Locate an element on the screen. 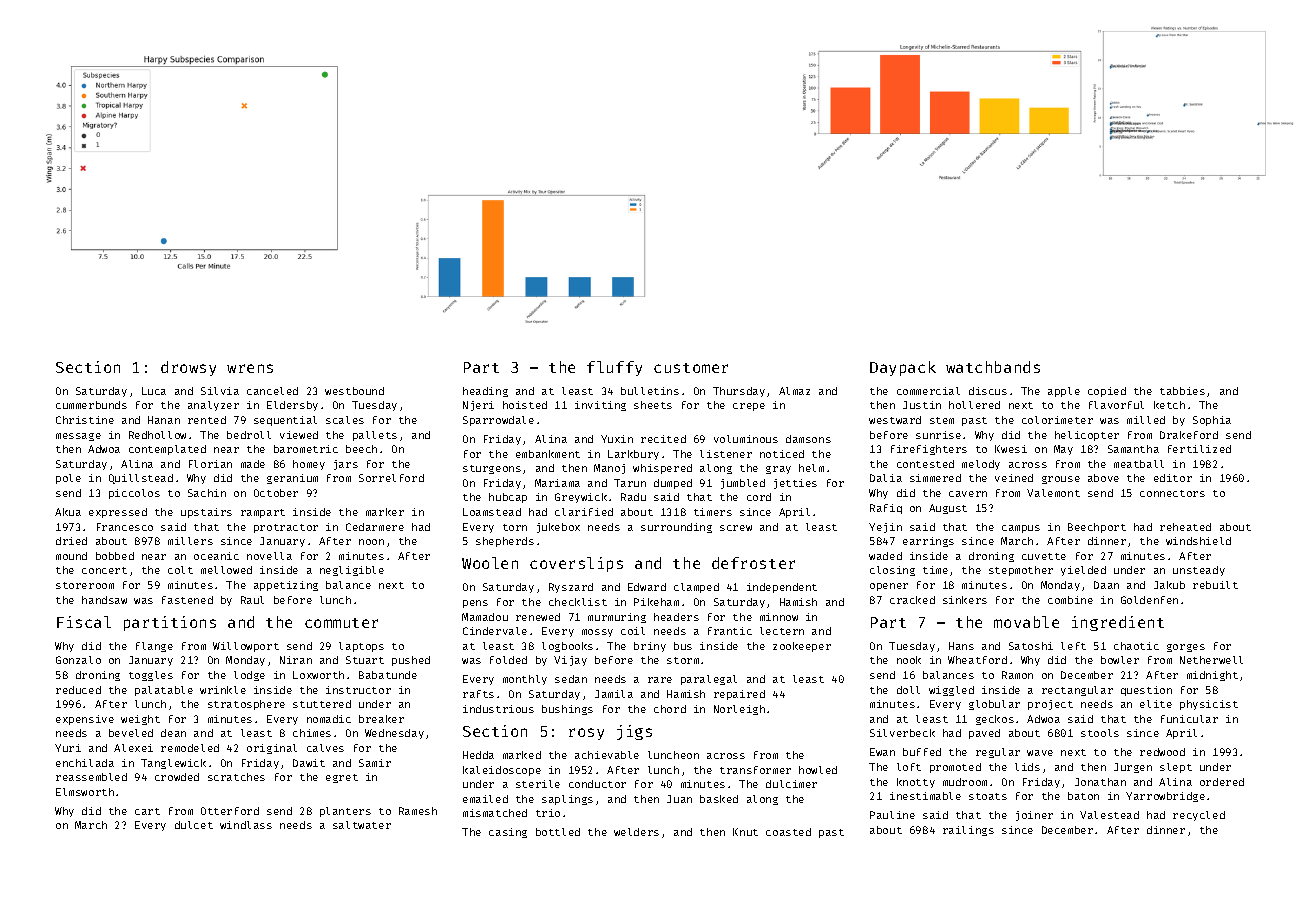 This screenshot has width=1308, height=924. drowsy is located at coordinates (188, 368).
